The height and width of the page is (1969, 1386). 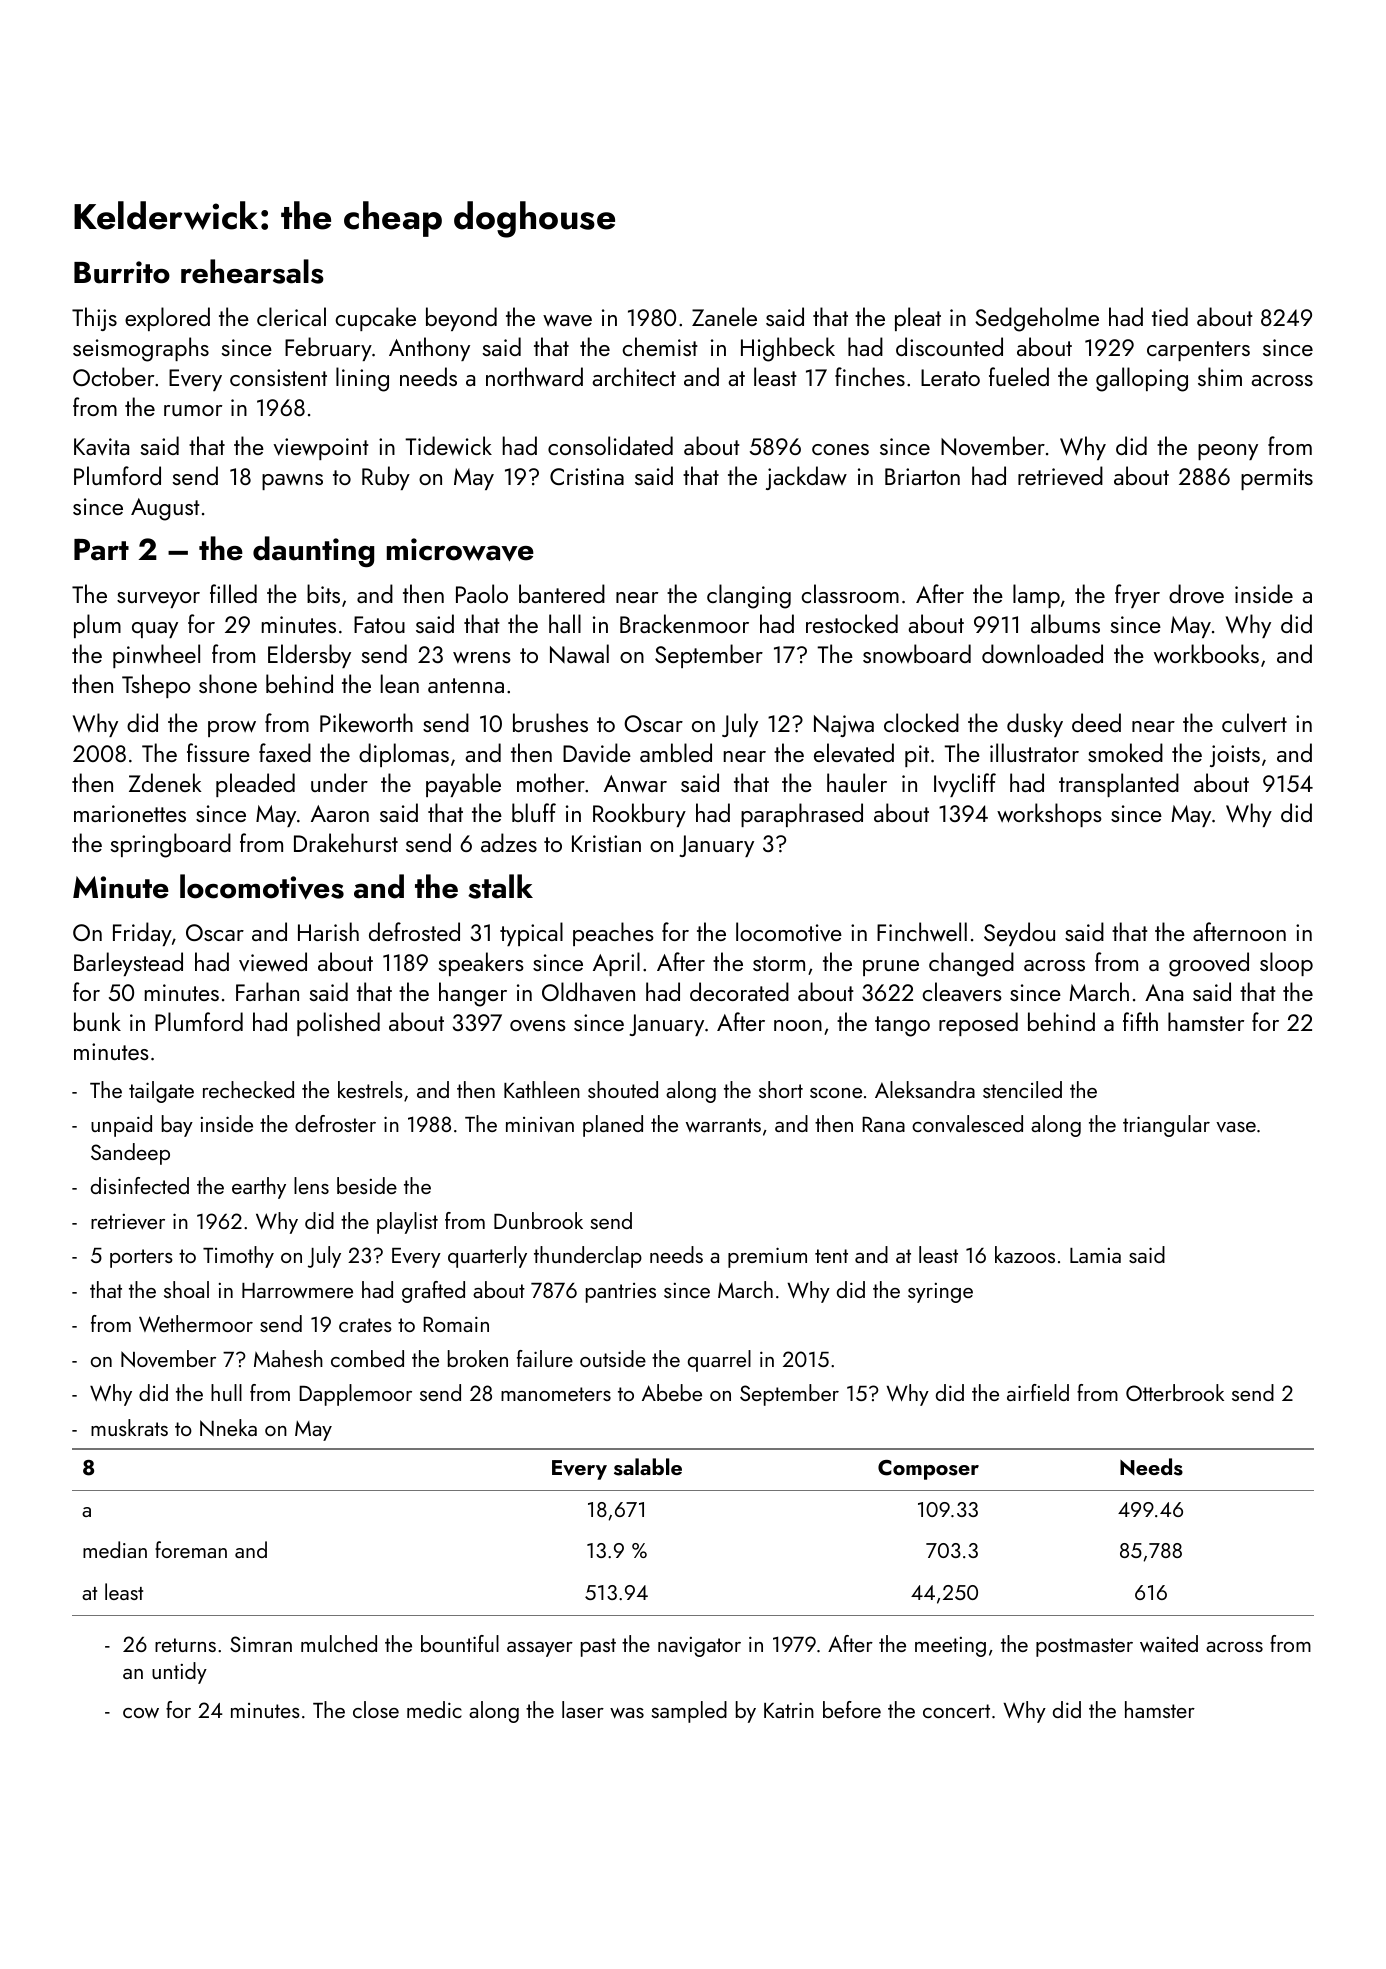 I want to click on snowboard, so click(x=917, y=654).
